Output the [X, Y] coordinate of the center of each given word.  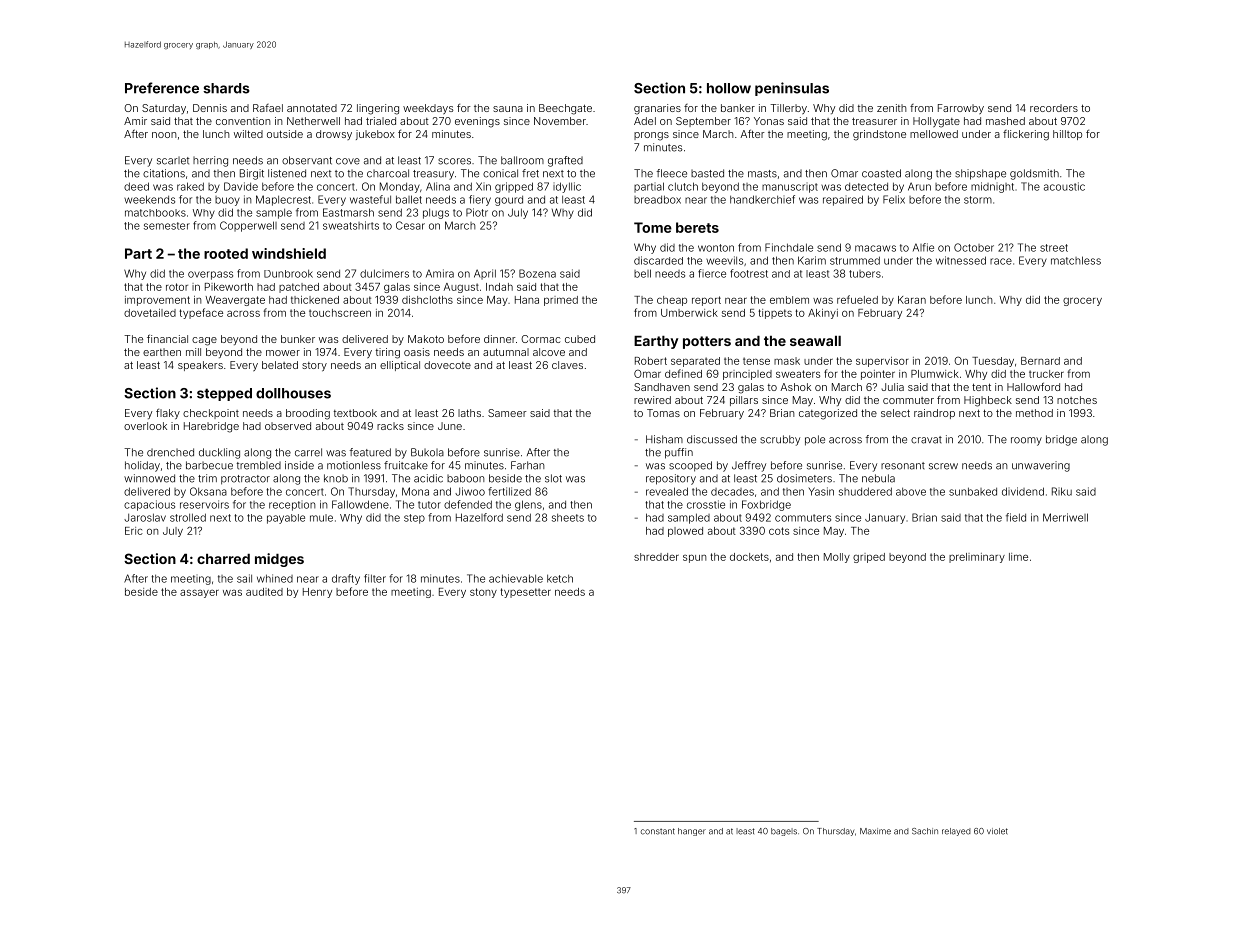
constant [658, 831]
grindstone [879, 135]
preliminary [977, 558]
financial [167, 338]
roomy [1026, 441]
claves [567, 365]
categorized [828, 414]
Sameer [507, 413]
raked [190, 186]
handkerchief [762, 199]
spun [695, 558]
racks [390, 426]
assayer [199, 593]
